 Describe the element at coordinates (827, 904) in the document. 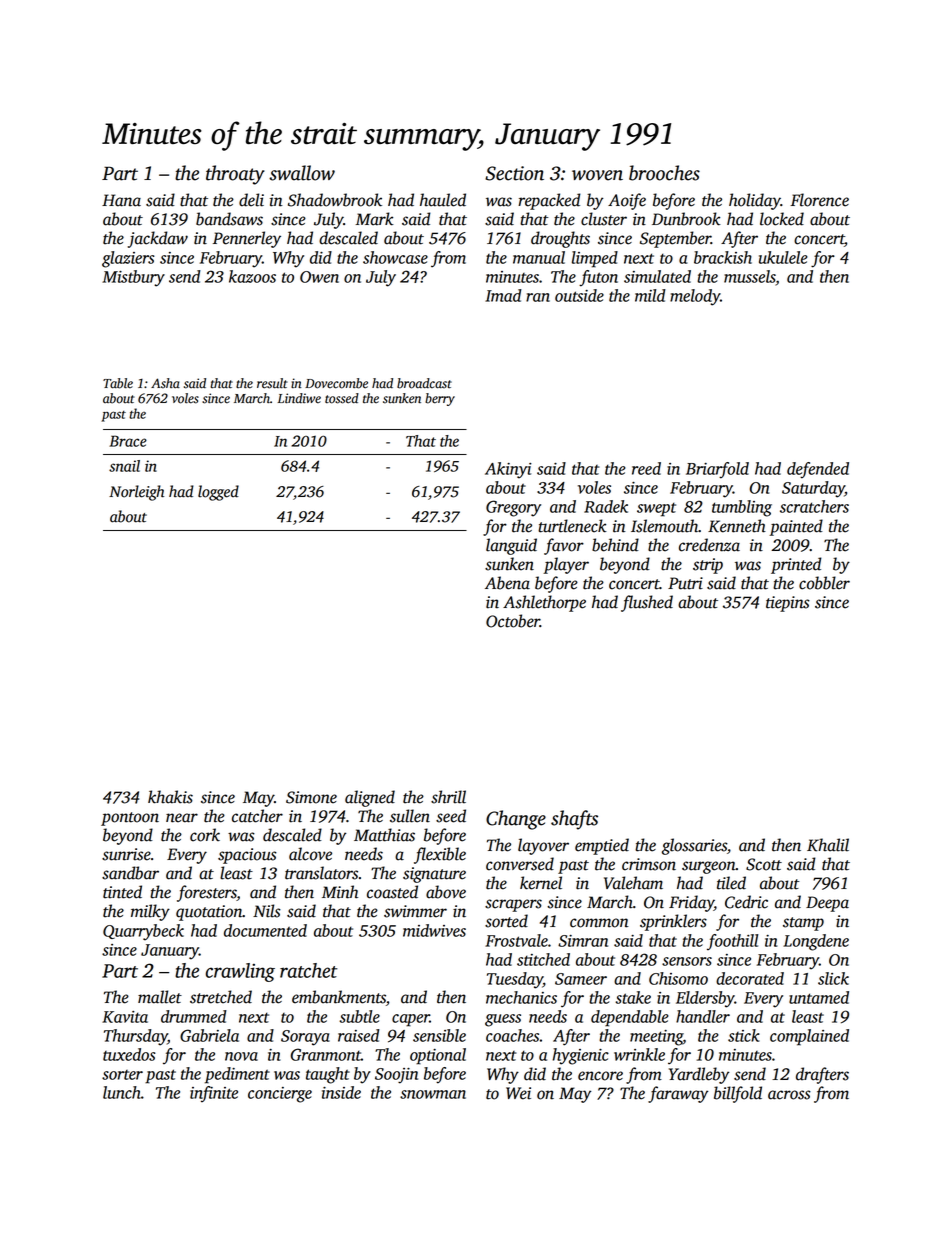

I see `Deepa` at that location.
